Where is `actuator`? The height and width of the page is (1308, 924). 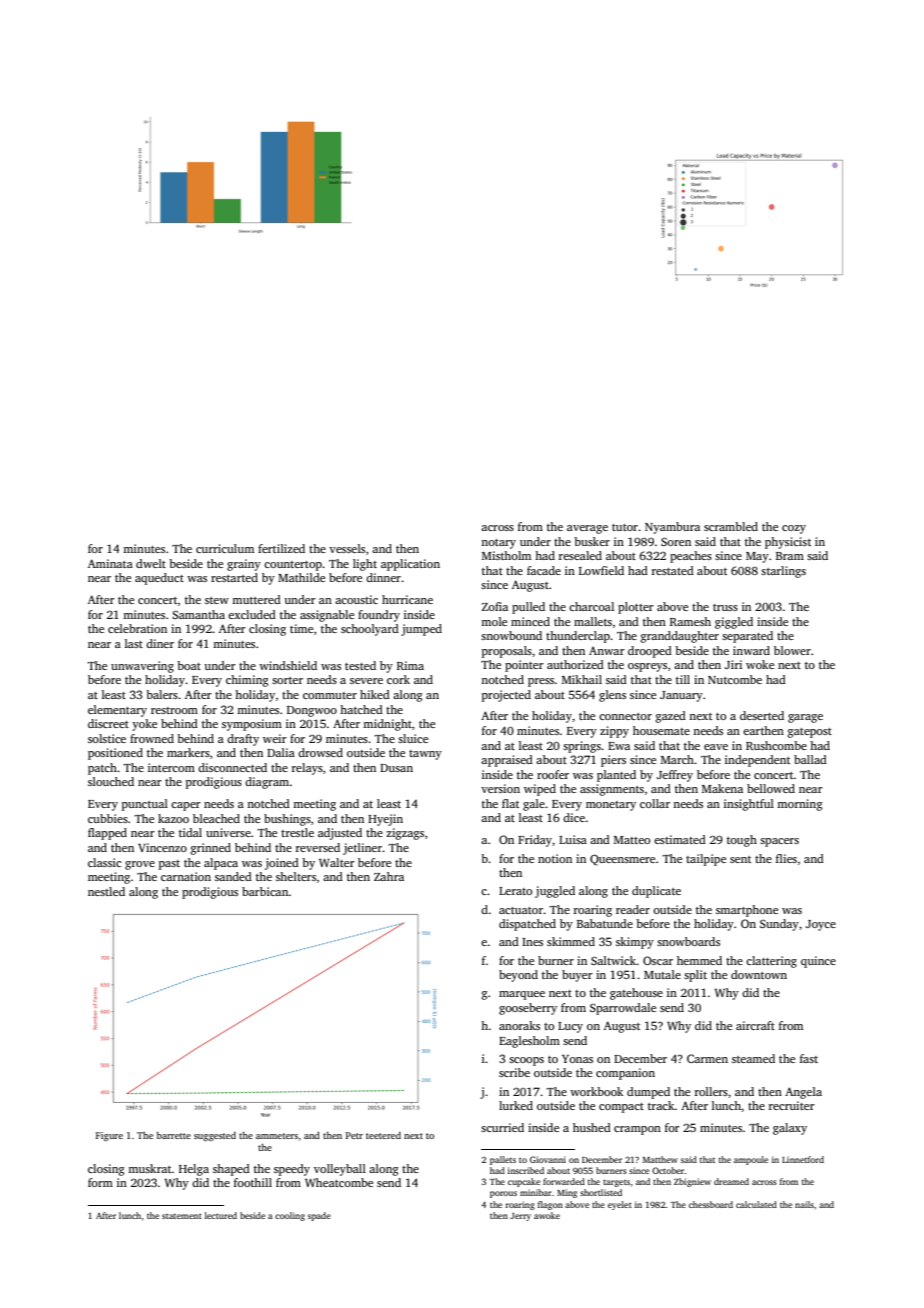 actuator is located at coordinates (521, 910).
